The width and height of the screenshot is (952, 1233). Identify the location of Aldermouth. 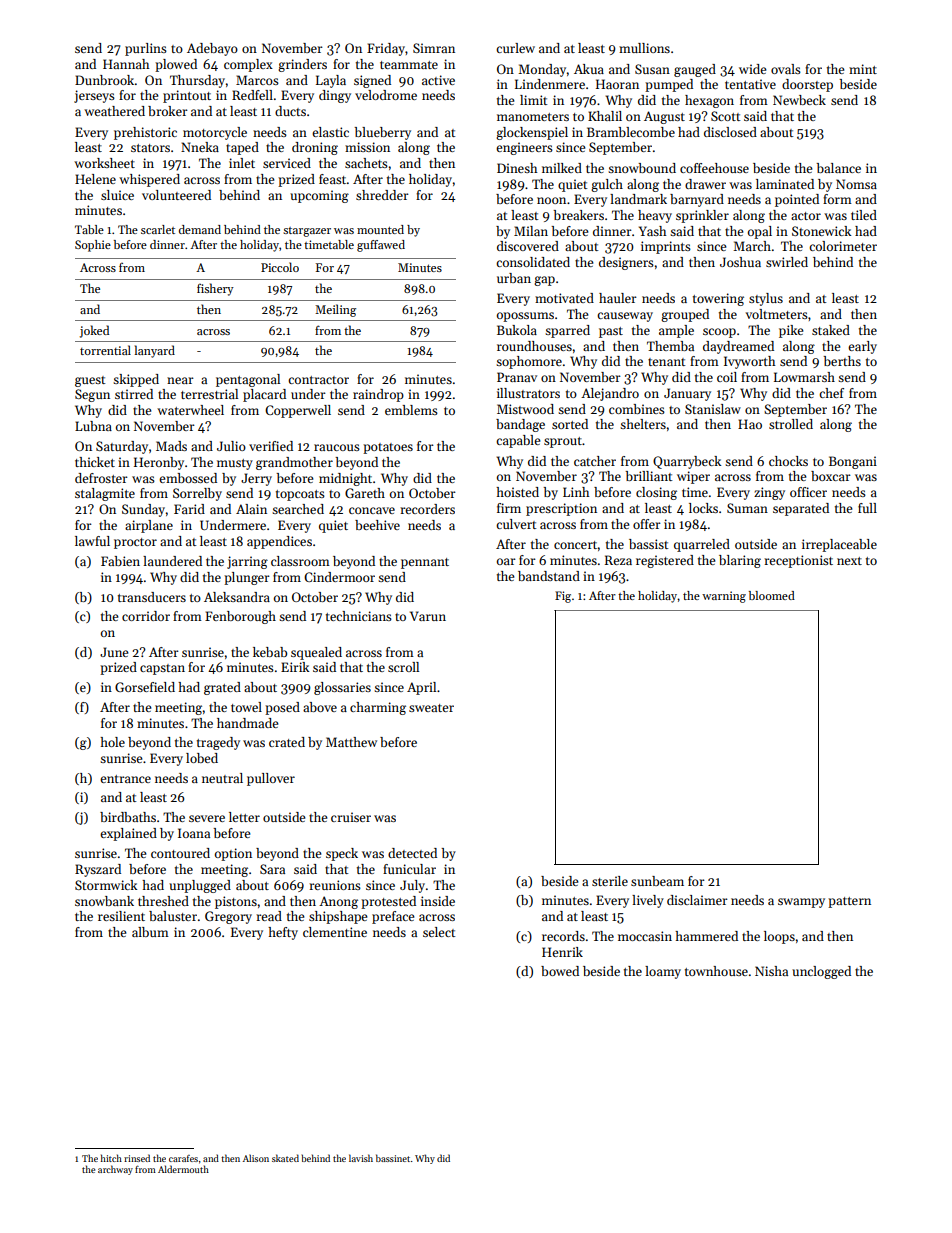
(183, 1169).
